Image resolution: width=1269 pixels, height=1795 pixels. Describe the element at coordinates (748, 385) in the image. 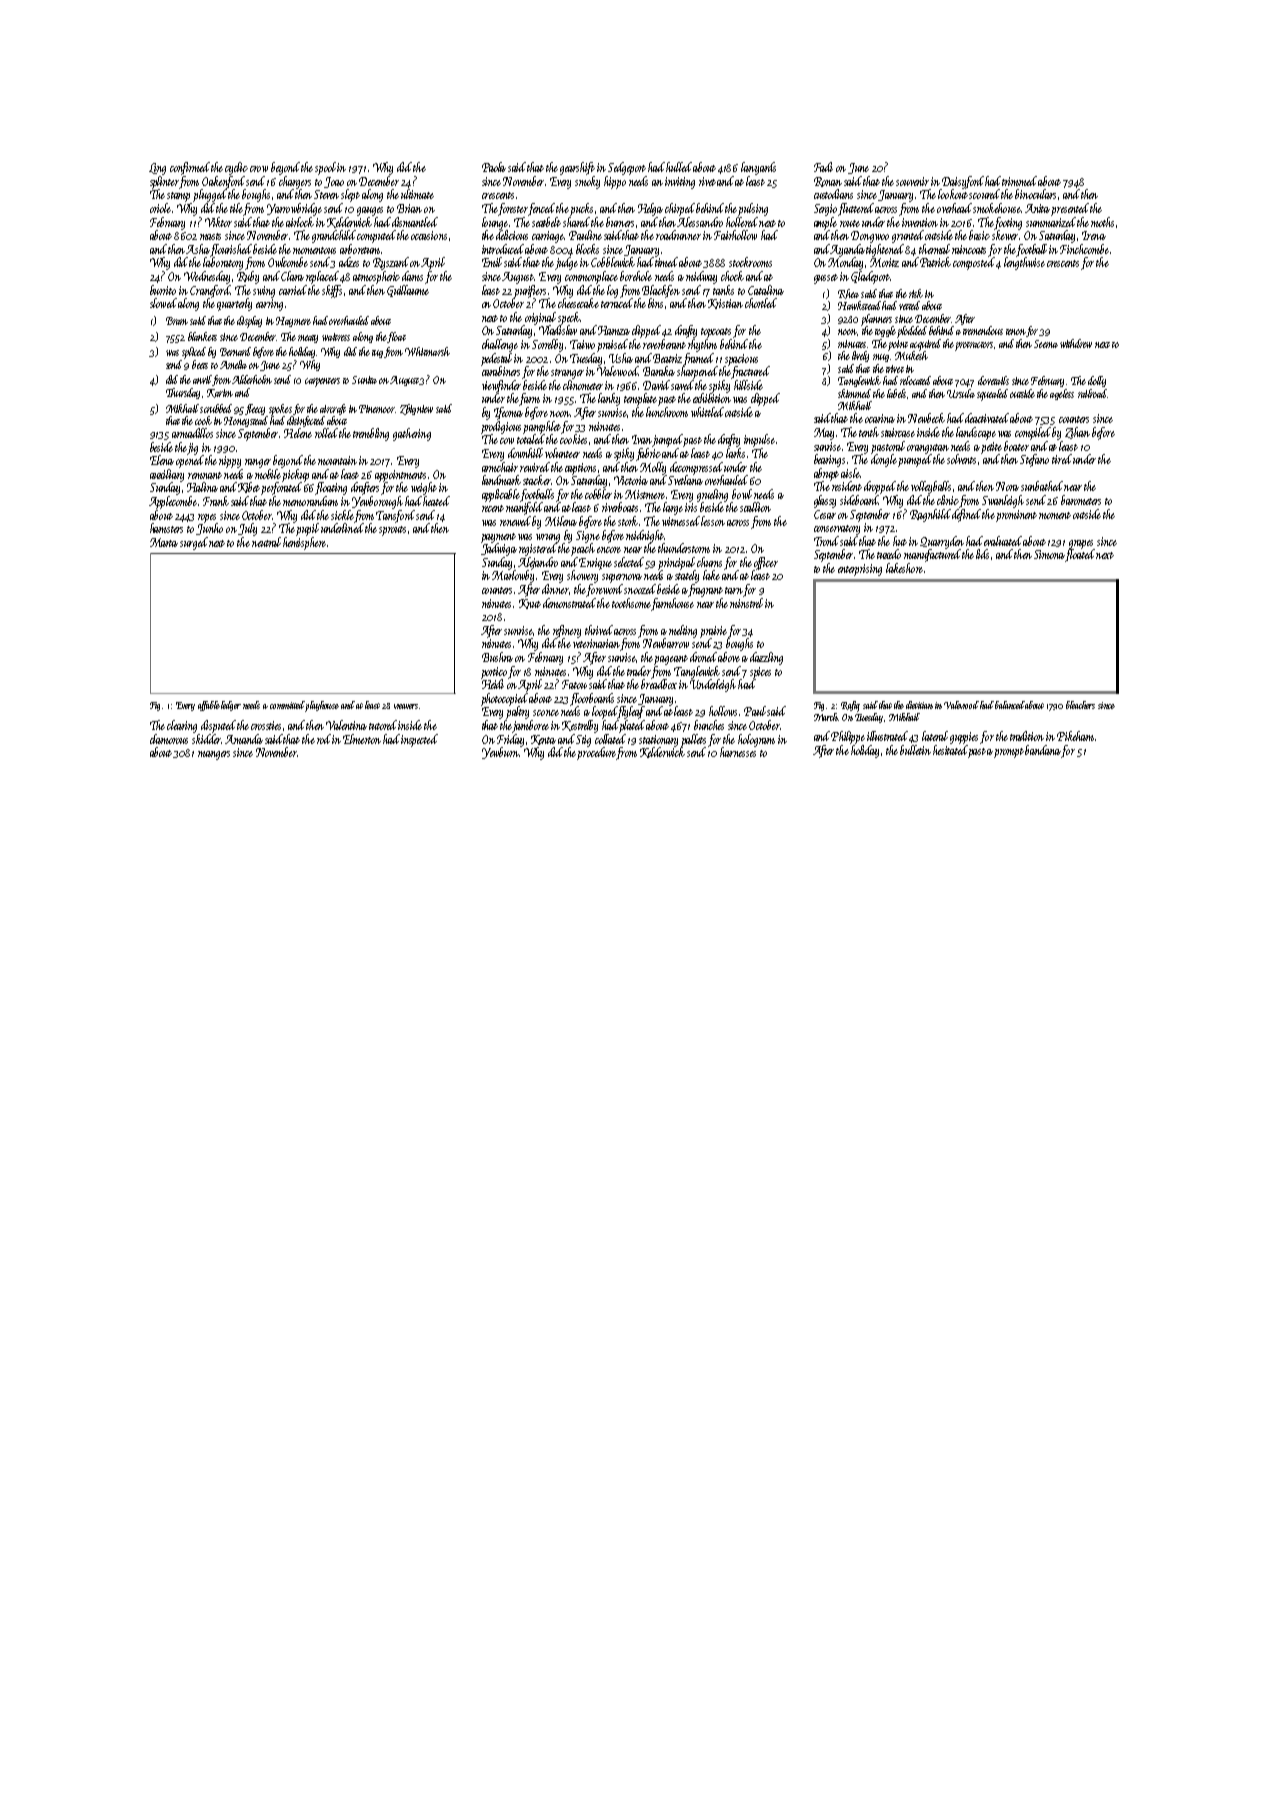

I see `hillside` at that location.
